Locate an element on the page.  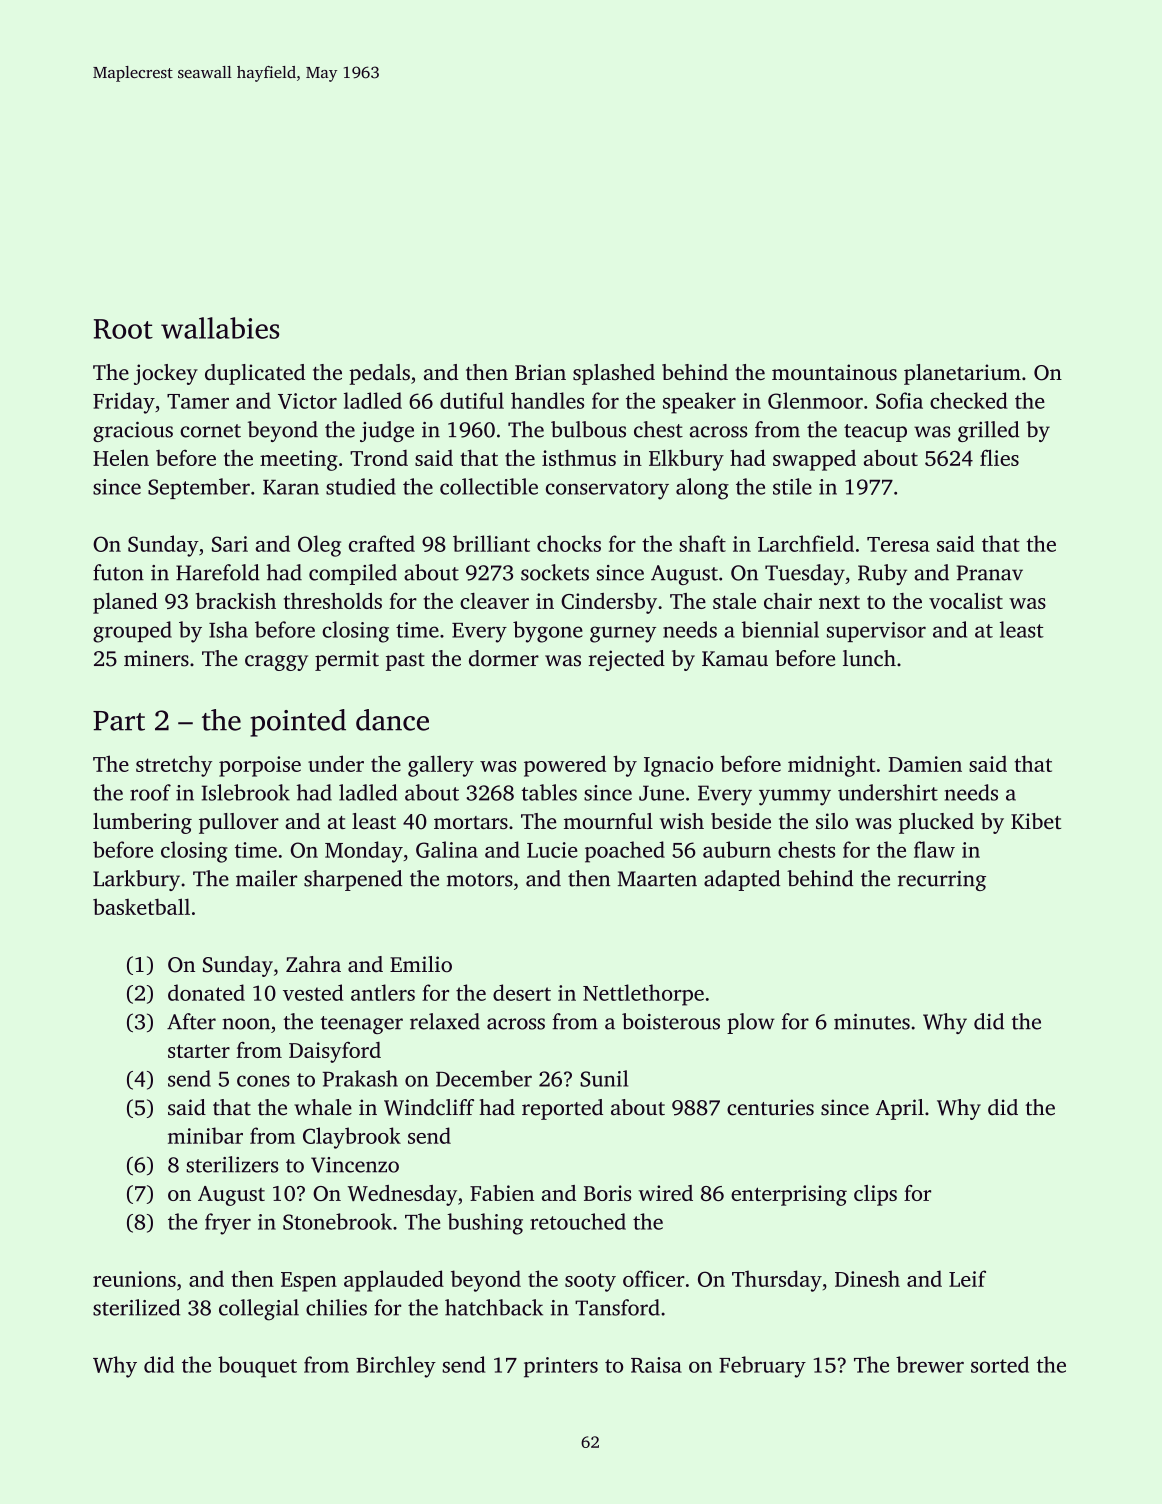
September is located at coordinates (199, 488).
